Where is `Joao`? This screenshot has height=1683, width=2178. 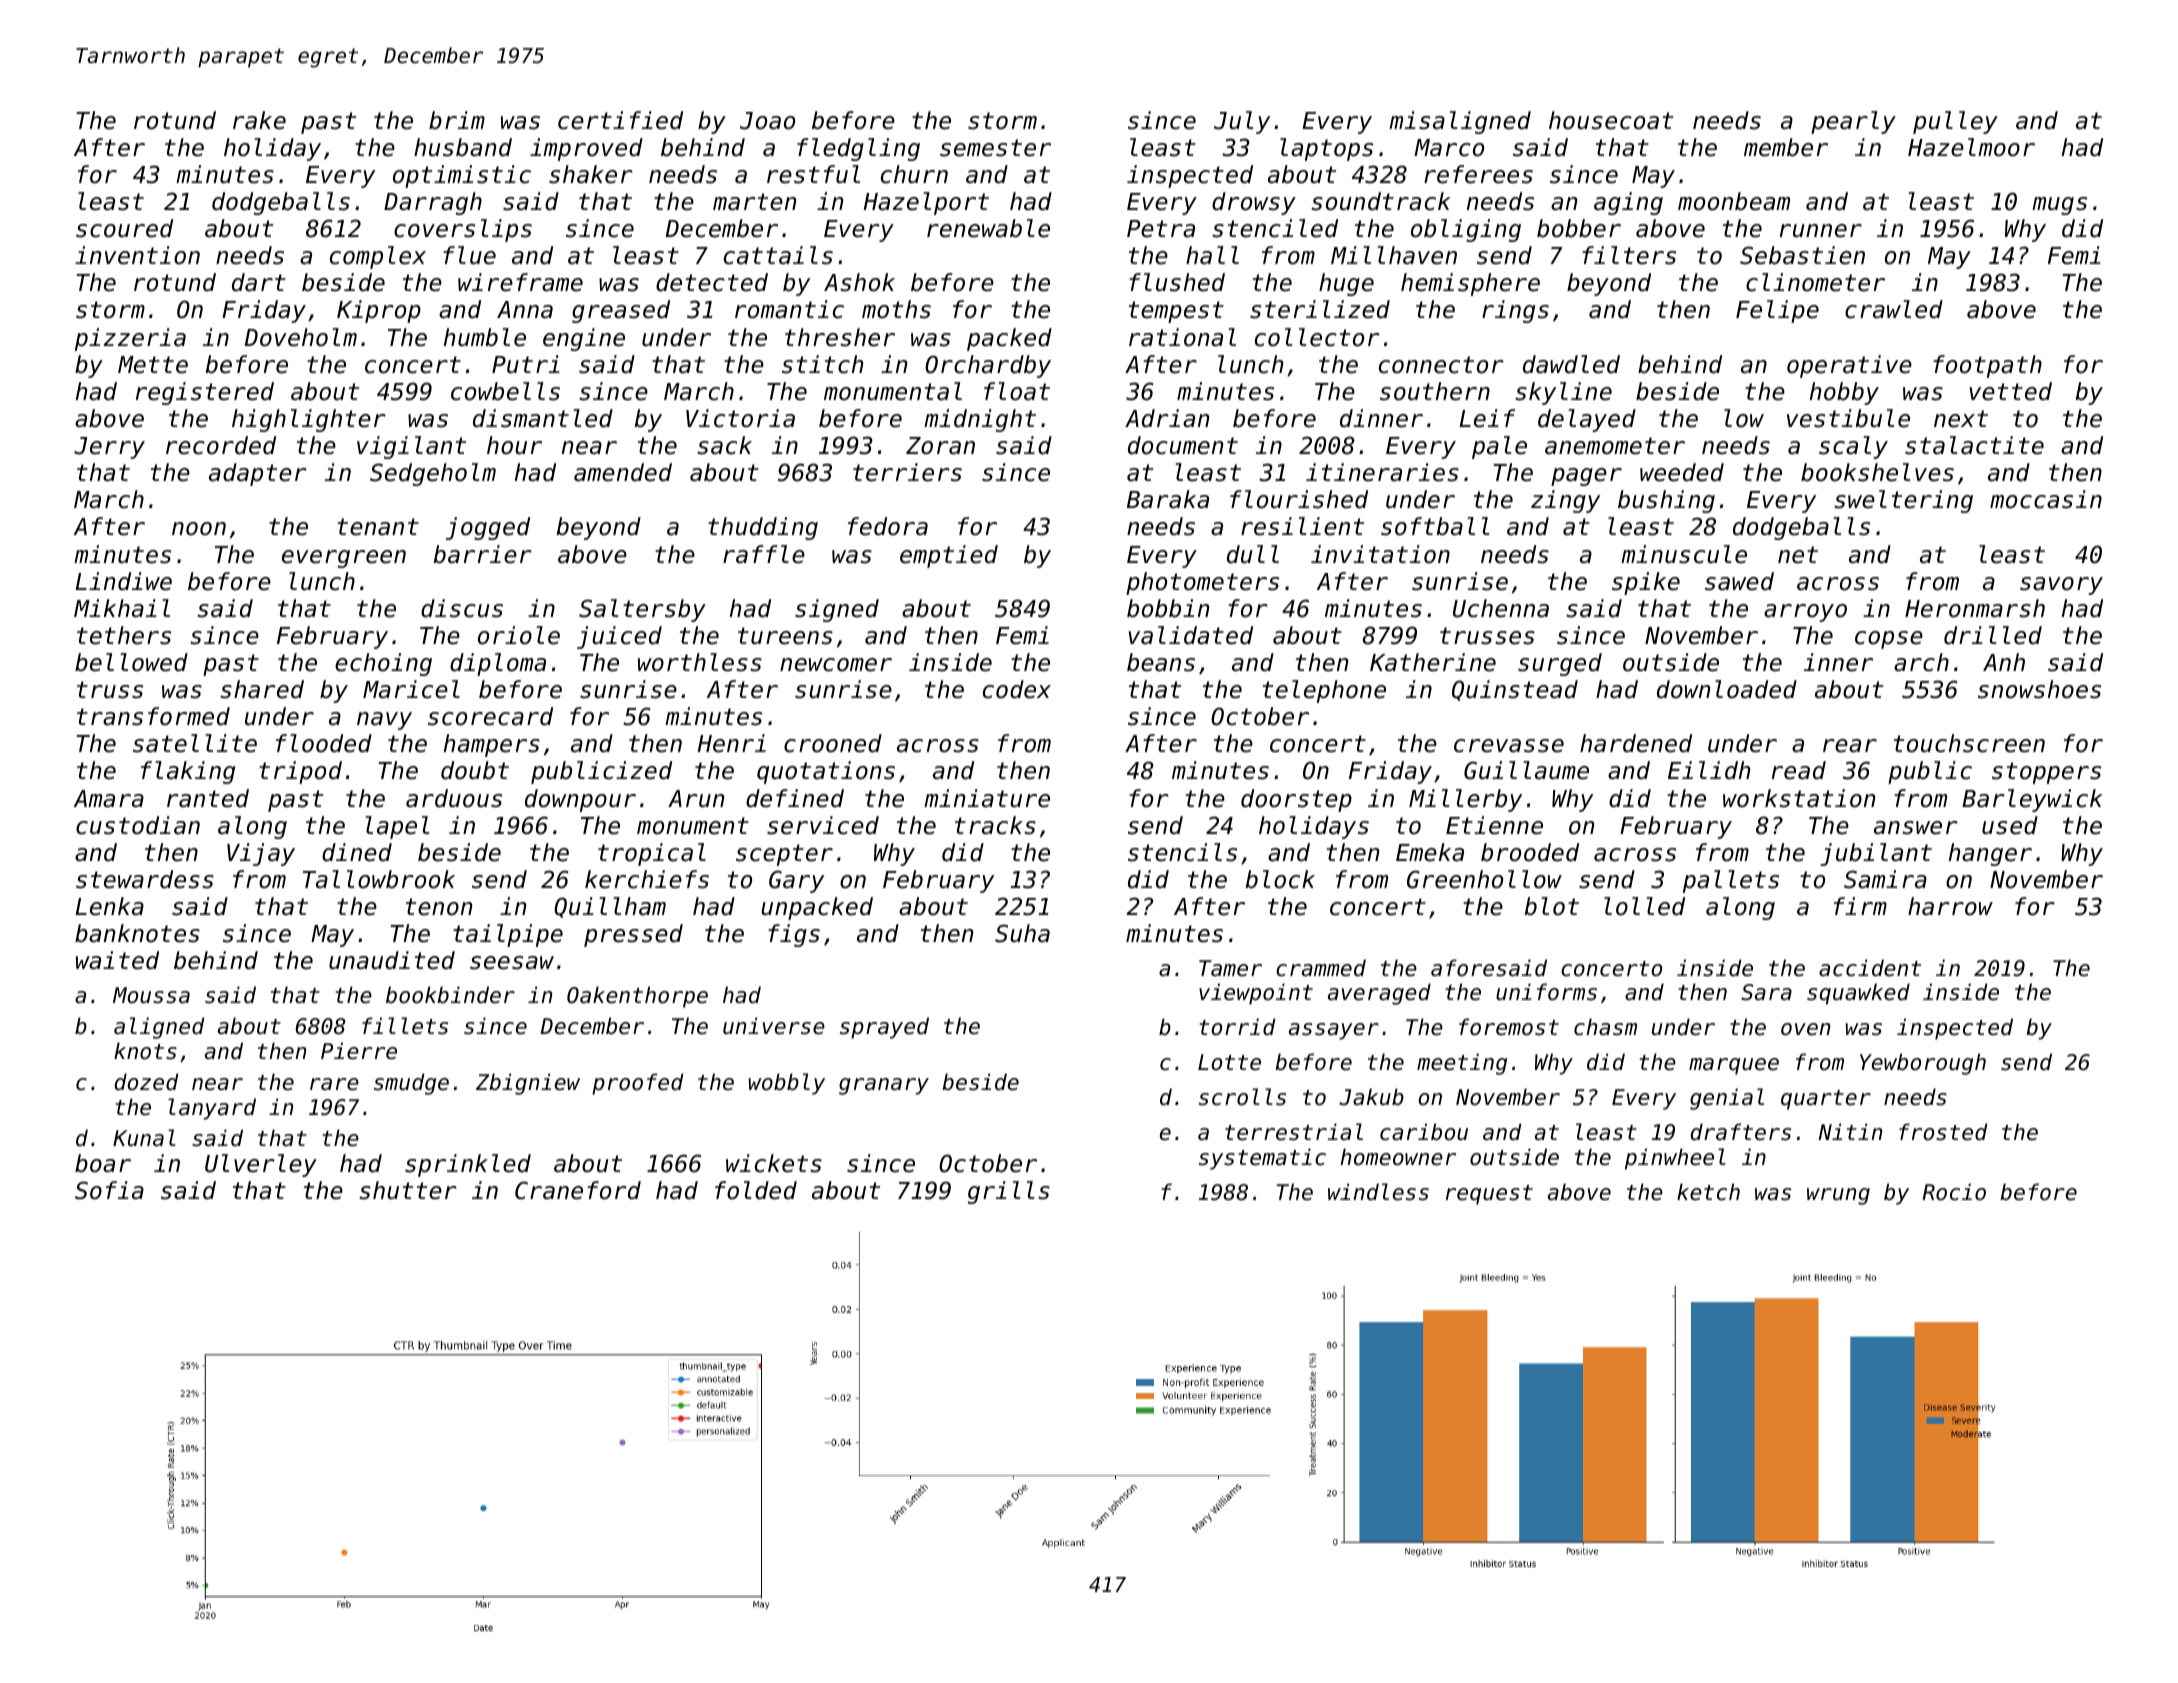 Joao is located at coordinates (767, 121).
